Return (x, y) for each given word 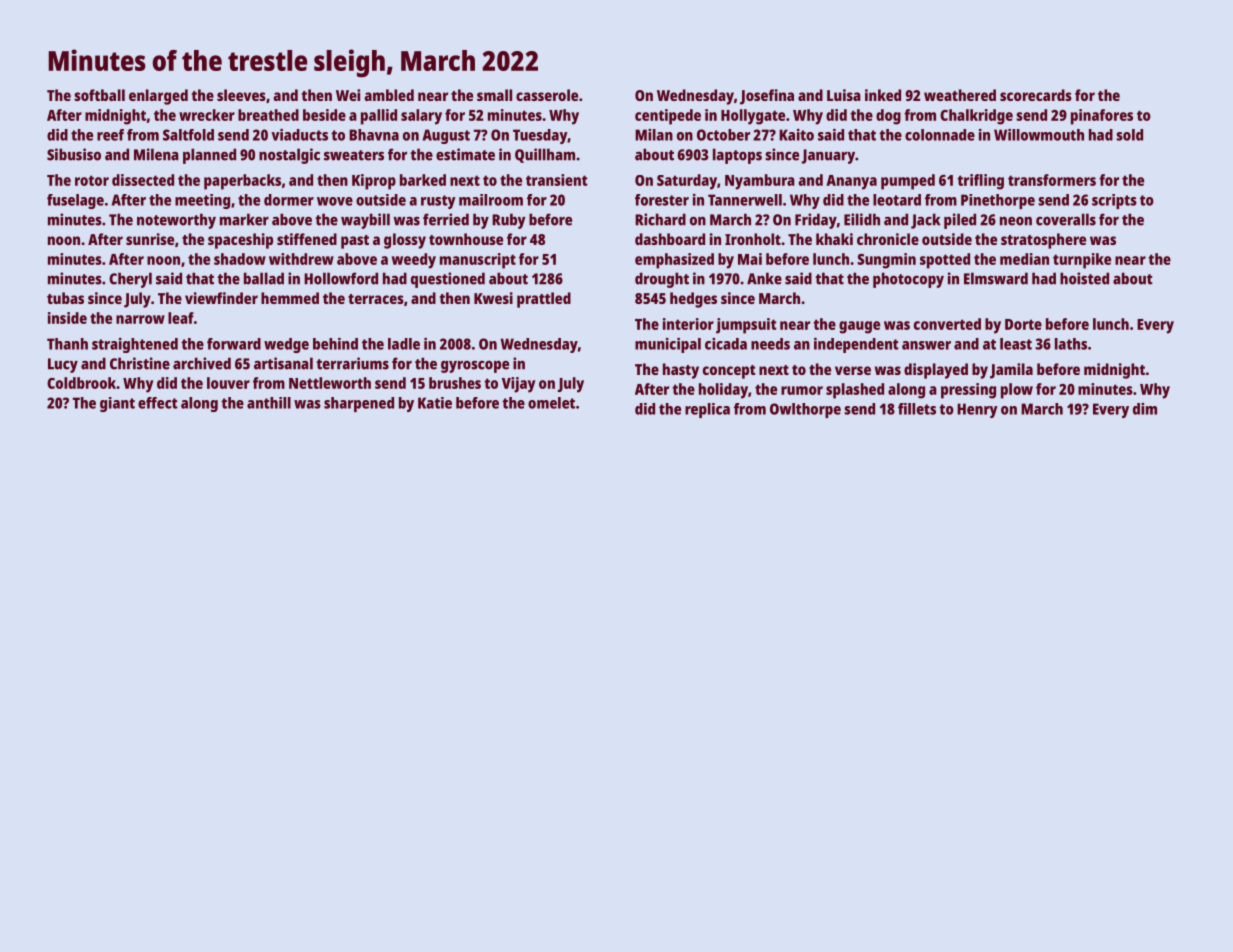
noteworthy (176, 221)
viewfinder (221, 298)
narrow (140, 319)
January (828, 156)
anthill (269, 403)
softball (99, 95)
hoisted (1084, 278)
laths (1071, 344)
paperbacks (242, 182)
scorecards (1036, 95)
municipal (668, 345)
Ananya (851, 182)
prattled (544, 300)
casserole (547, 95)
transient (557, 180)
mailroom (491, 200)
